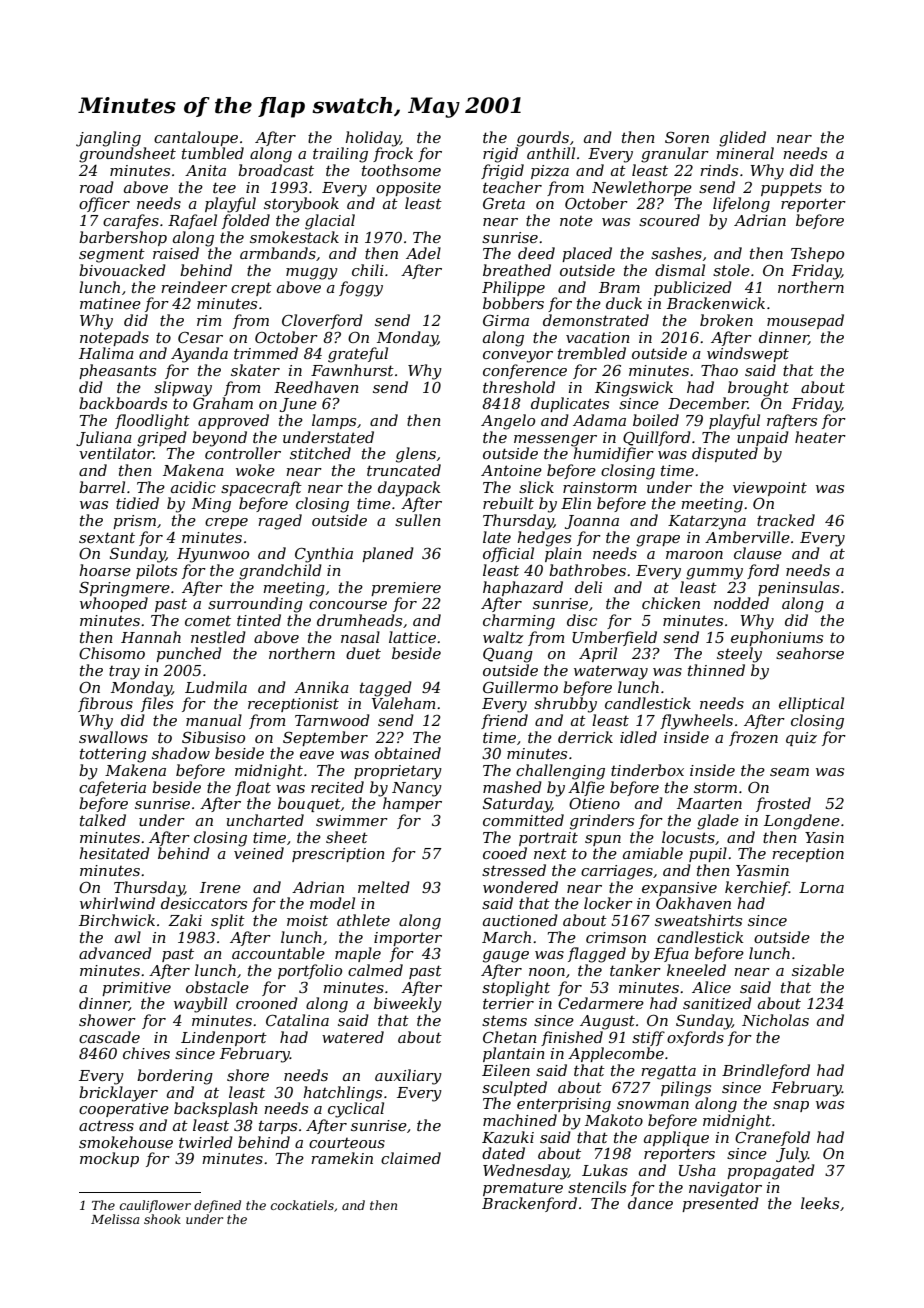 The height and width of the screenshot is (1308, 924). Describe the element at coordinates (246, 221) in the screenshot. I see `folded` at that location.
